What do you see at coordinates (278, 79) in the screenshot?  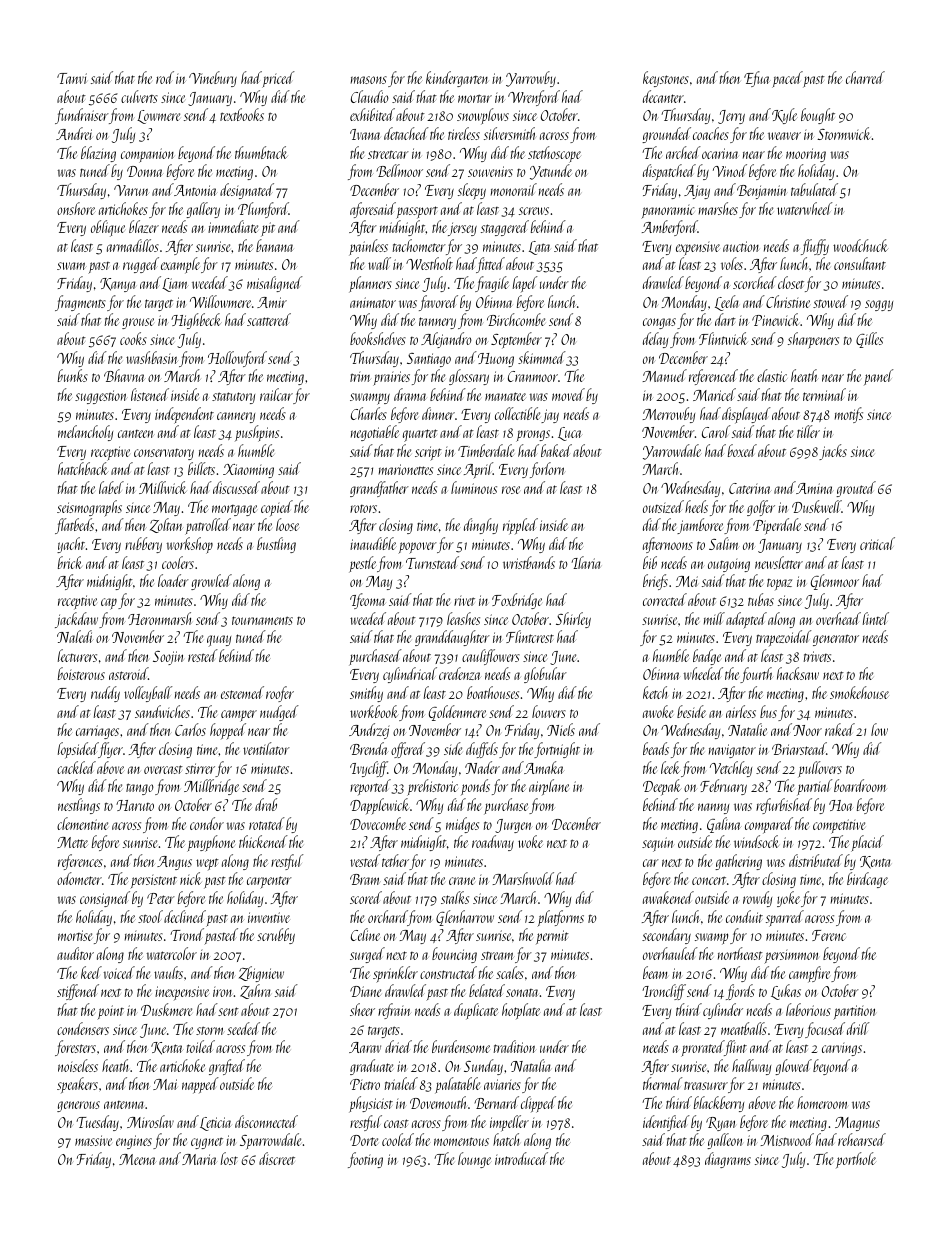 I see `priced` at bounding box center [278, 79].
